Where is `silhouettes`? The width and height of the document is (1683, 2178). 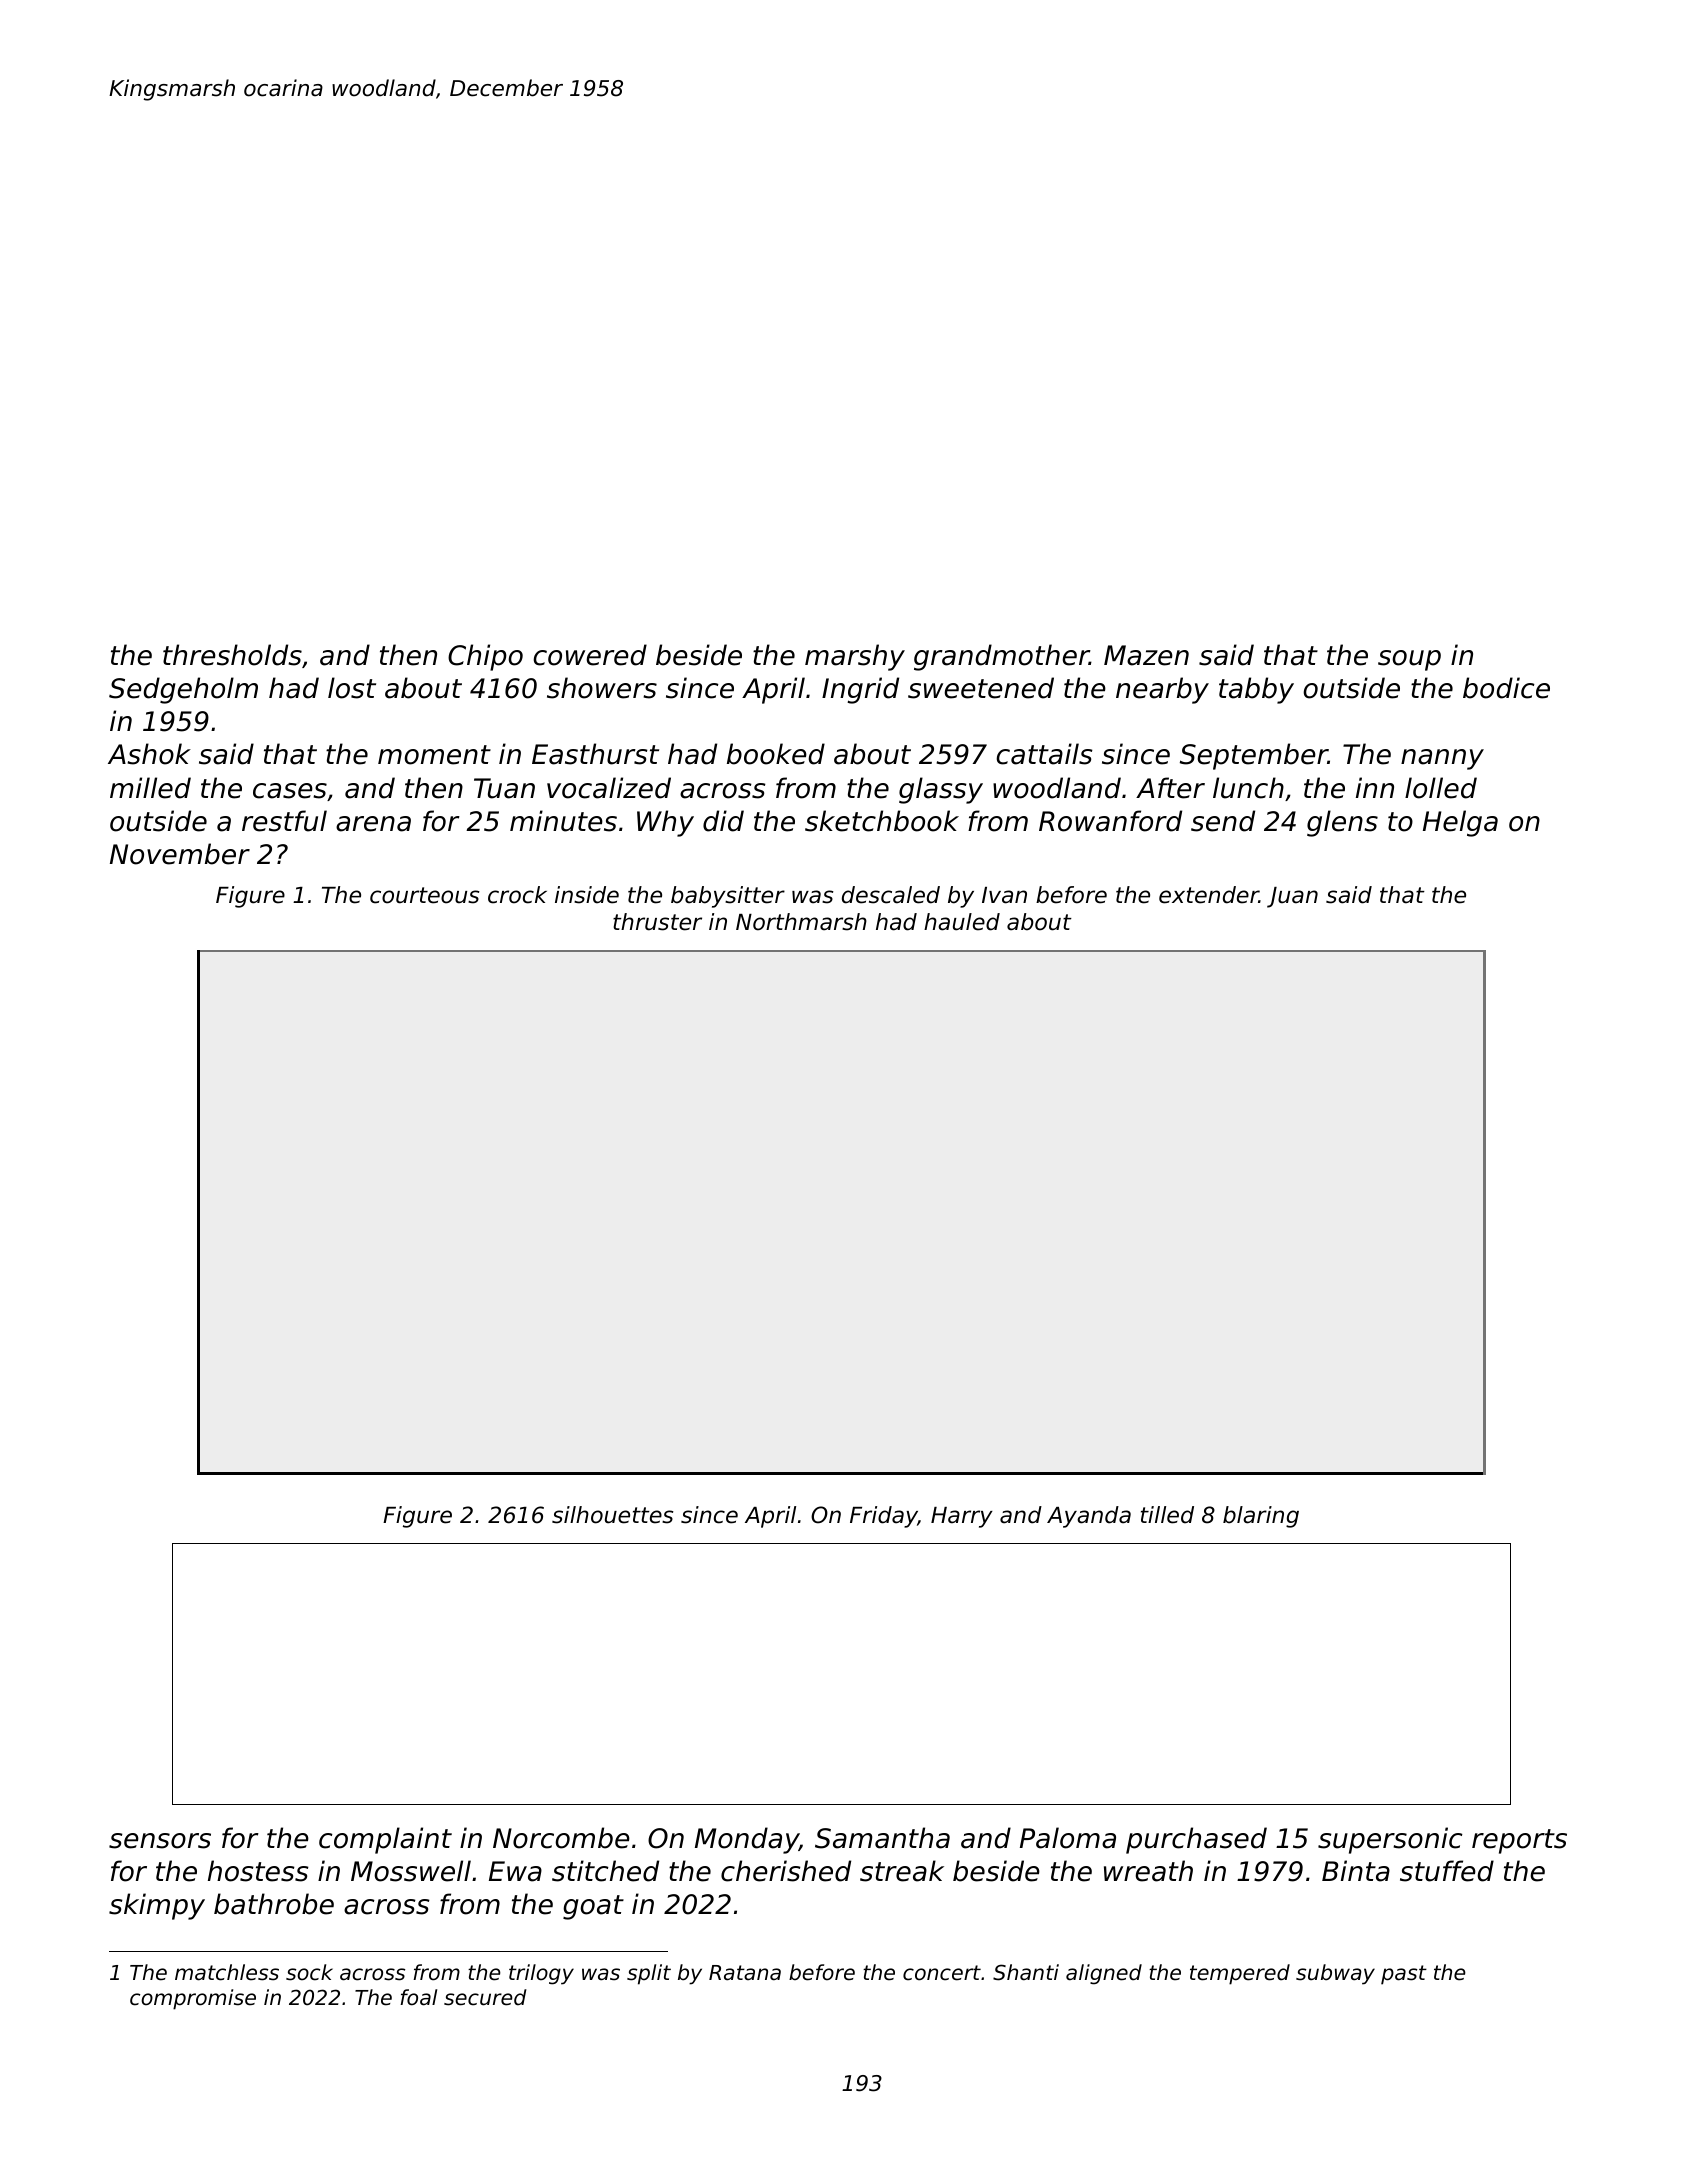 silhouettes is located at coordinates (613, 1515).
